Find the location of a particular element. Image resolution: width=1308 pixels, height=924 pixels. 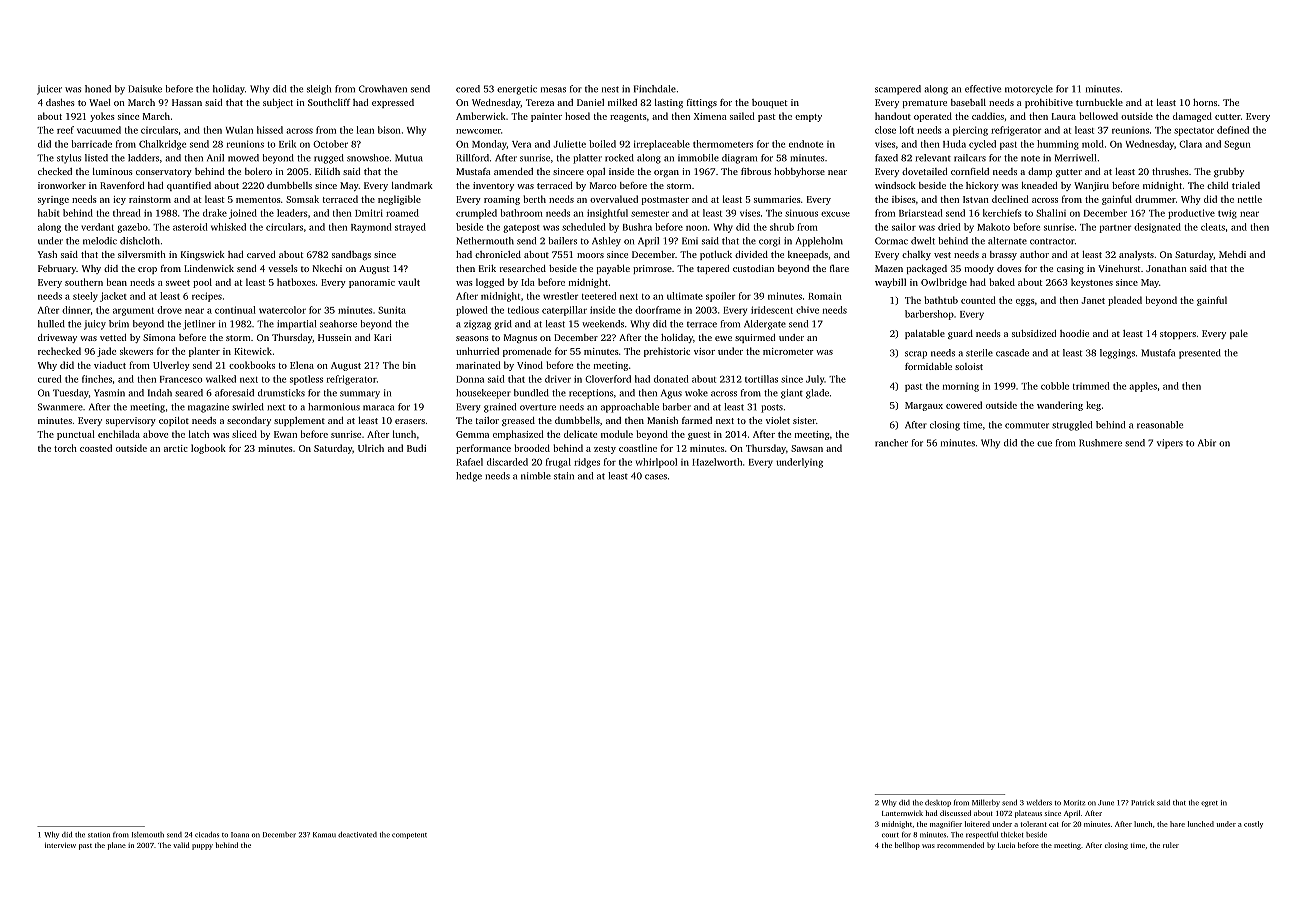

Crowhaven is located at coordinates (383, 89).
